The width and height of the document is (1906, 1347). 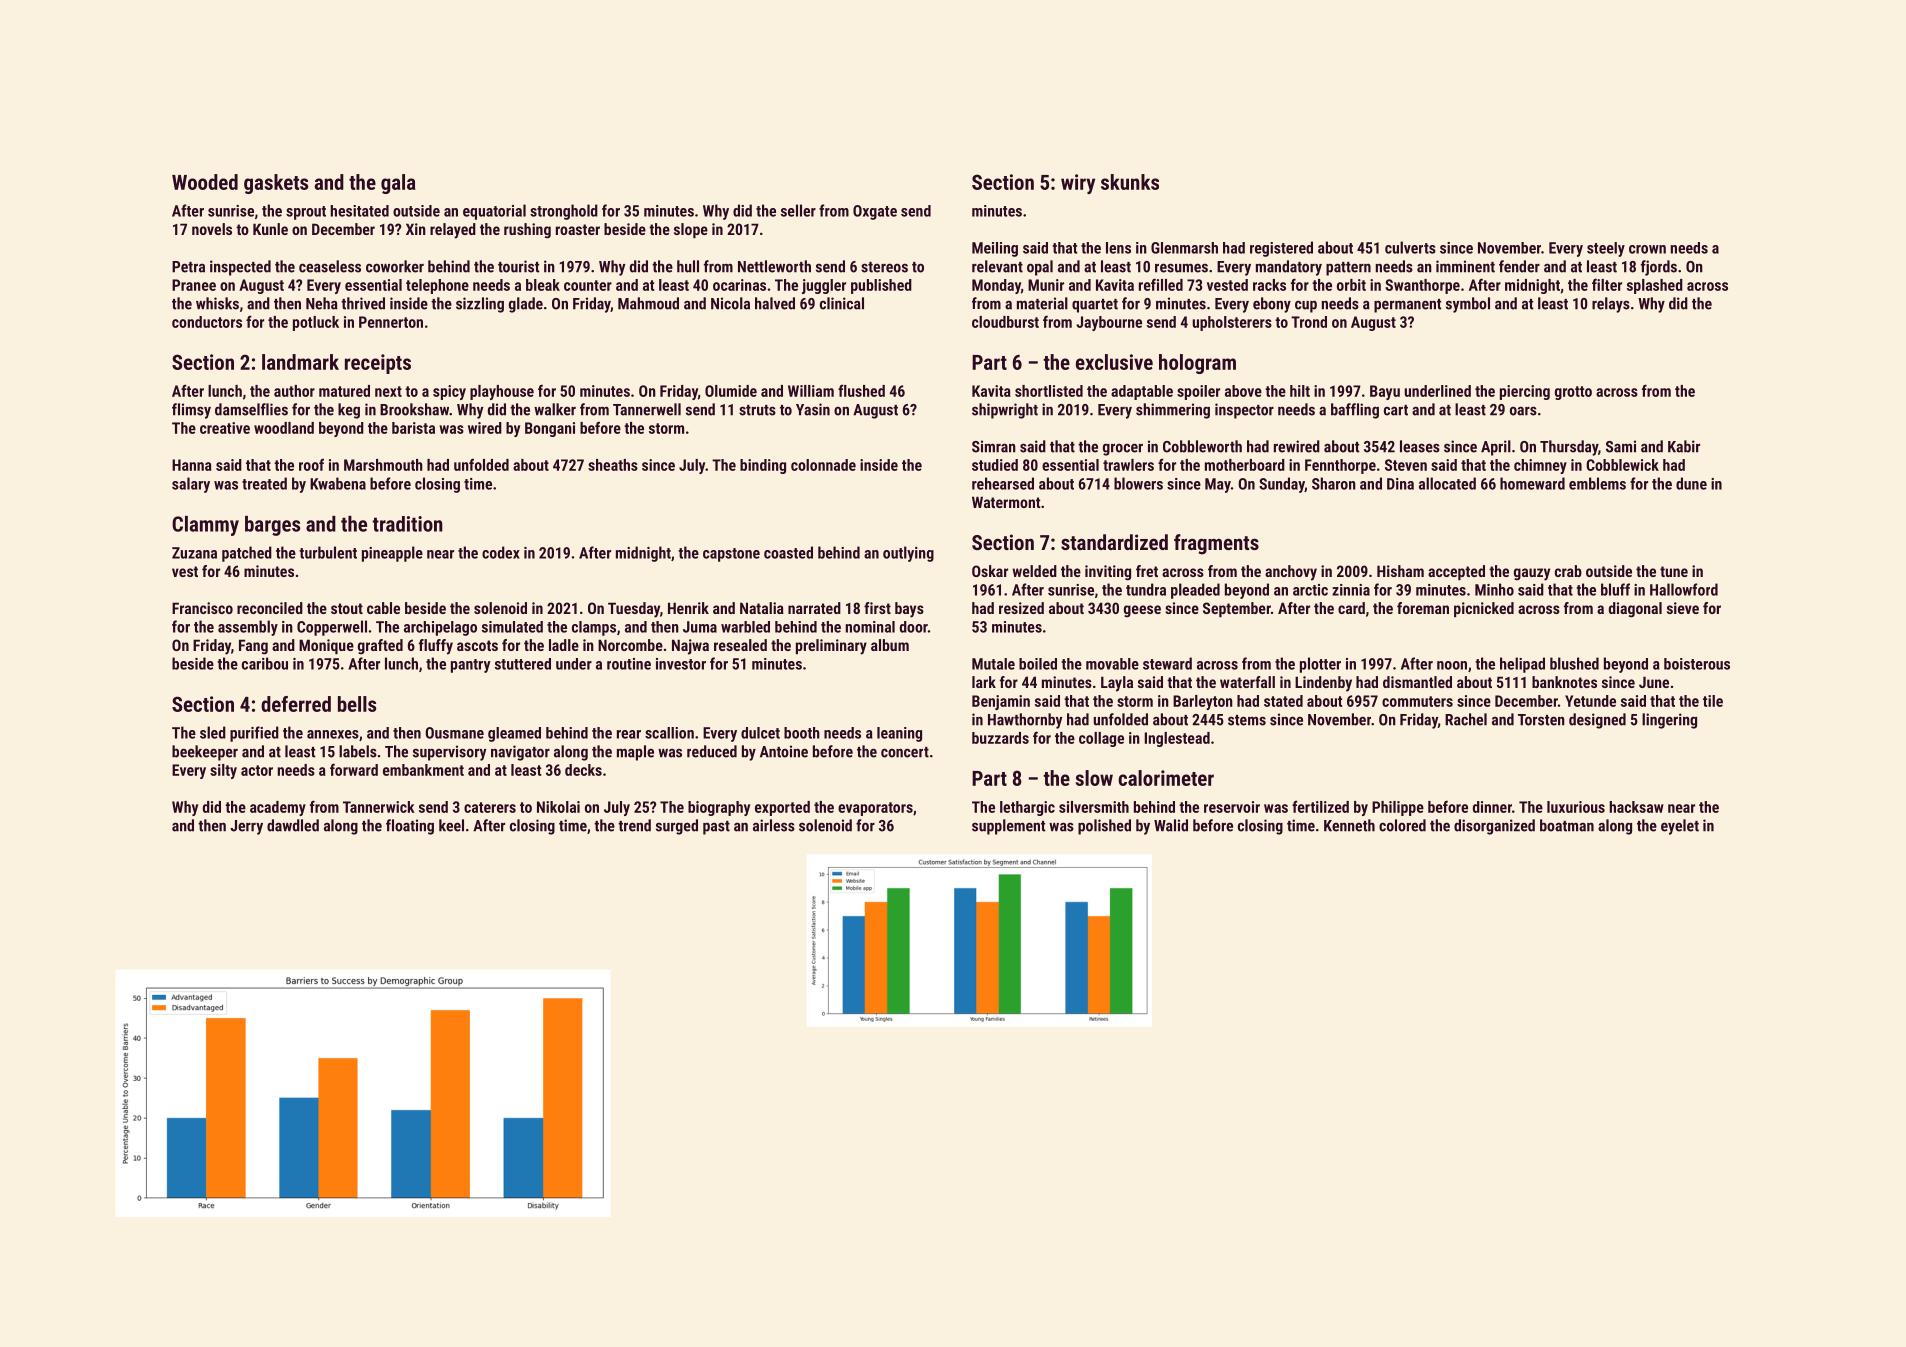 What do you see at coordinates (1123, 449) in the document?
I see `grocer` at bounding box center [1123, 449].
